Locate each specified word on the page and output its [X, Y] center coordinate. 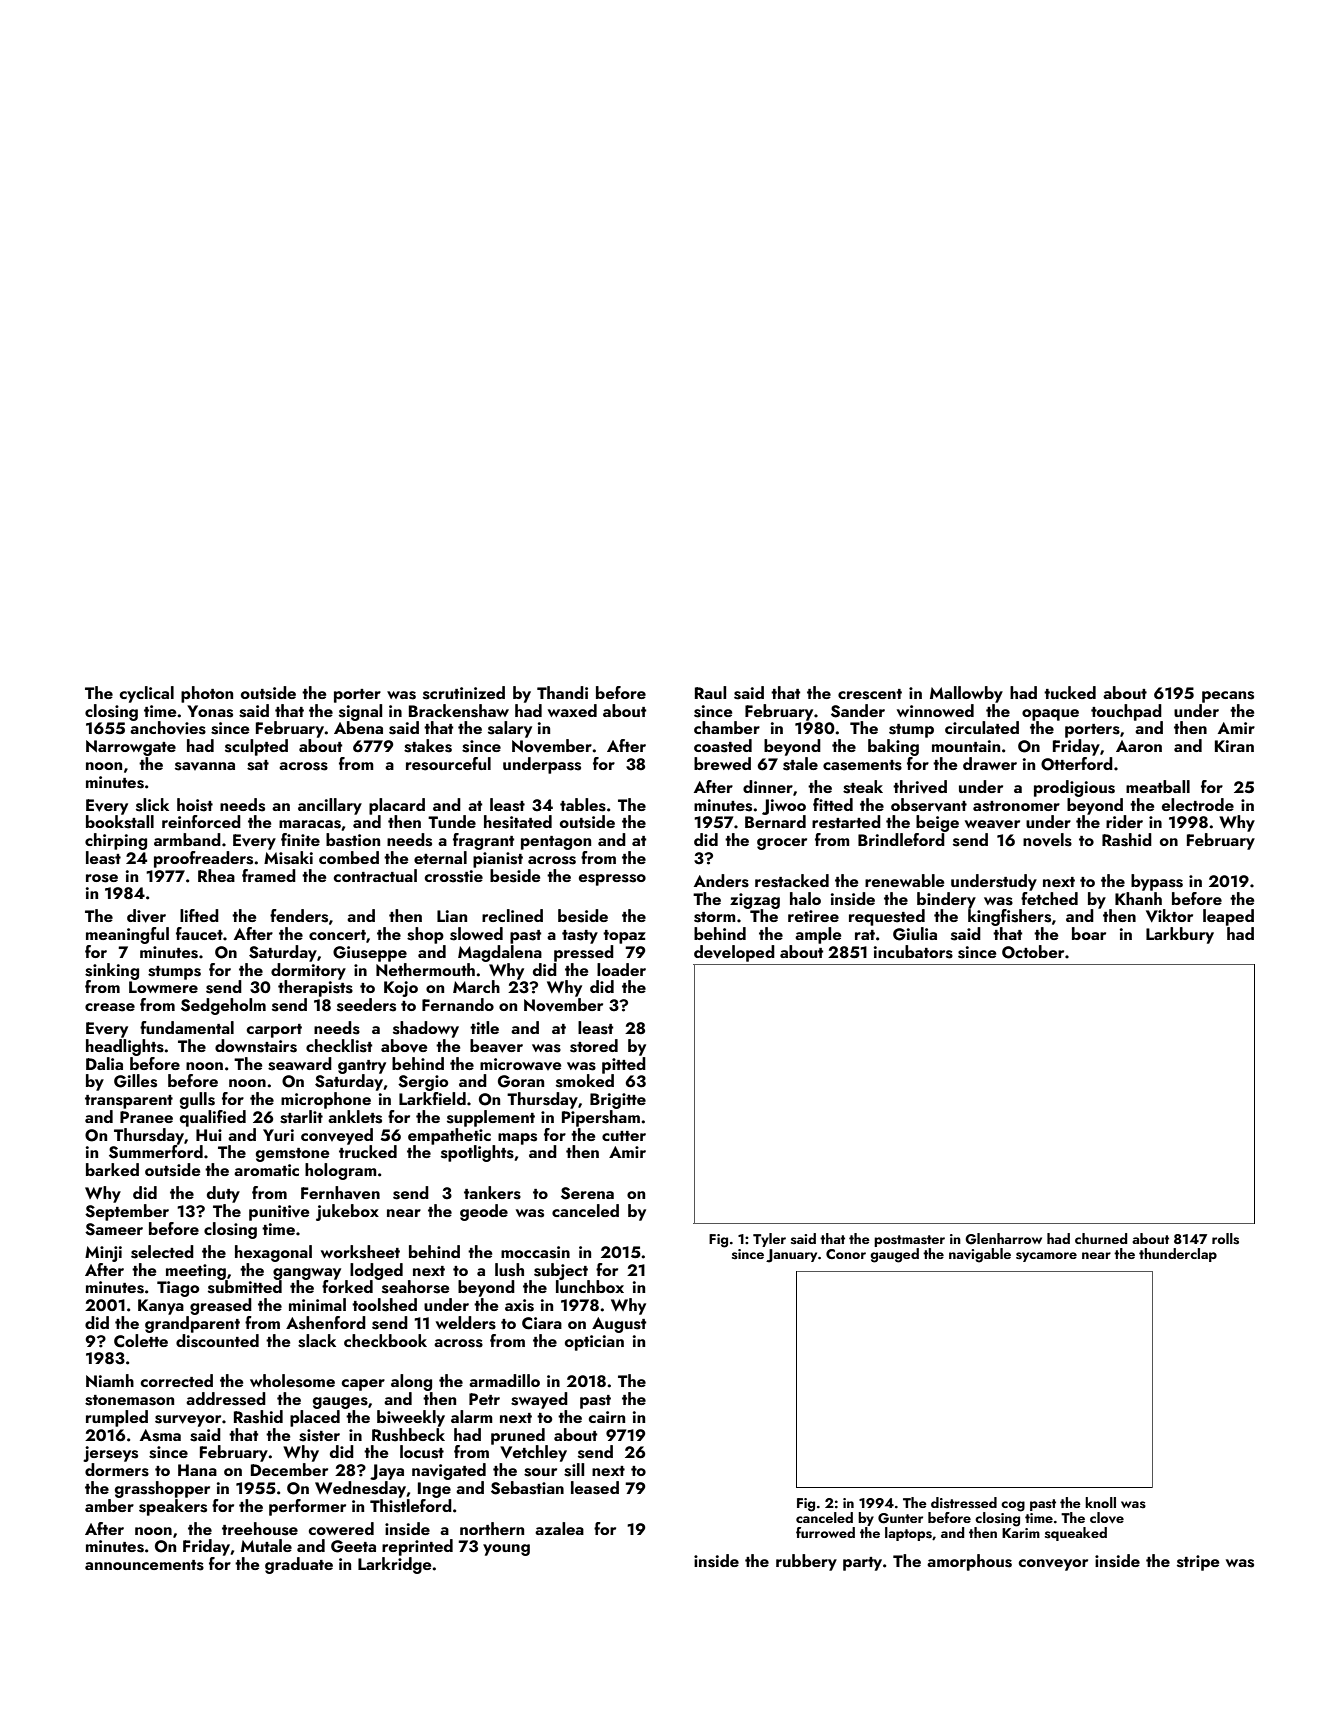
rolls [1225, 1239]
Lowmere [163, 987]
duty [223, 1194]
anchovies [168, 728]
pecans [1228, 697]
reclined [512, 915]
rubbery [806, 1562]
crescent [870, 694]
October [1033, 952]
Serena [587, 1193]
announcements [144, 1565]
